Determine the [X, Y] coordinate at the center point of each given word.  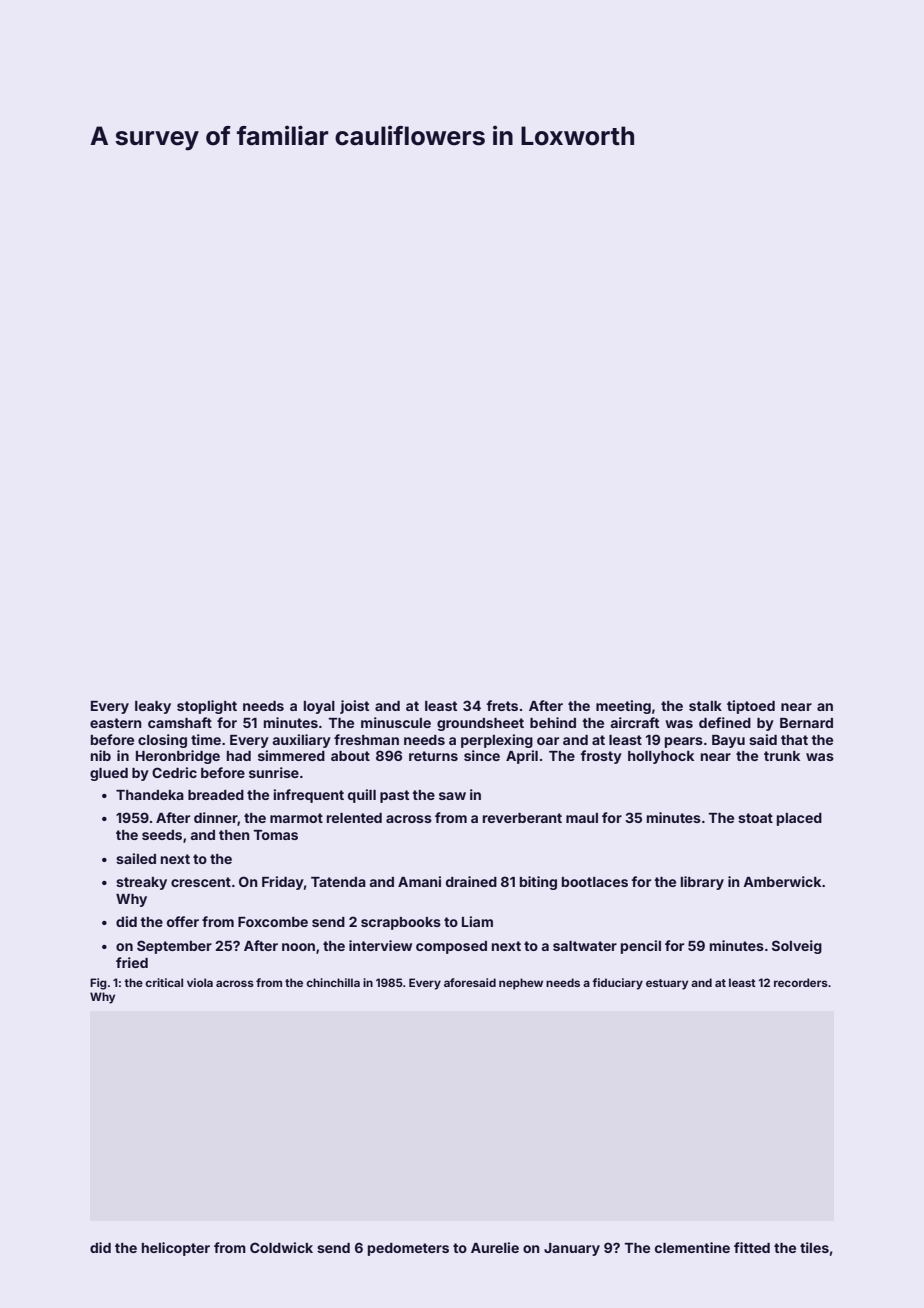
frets [502, 705]
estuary [667, 984]
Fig [98, 984]
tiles [814, 1247]
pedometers [408, 1249]
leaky [153, 707]
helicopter [176, 1249]
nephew [521, 984]
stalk [705, 706]
